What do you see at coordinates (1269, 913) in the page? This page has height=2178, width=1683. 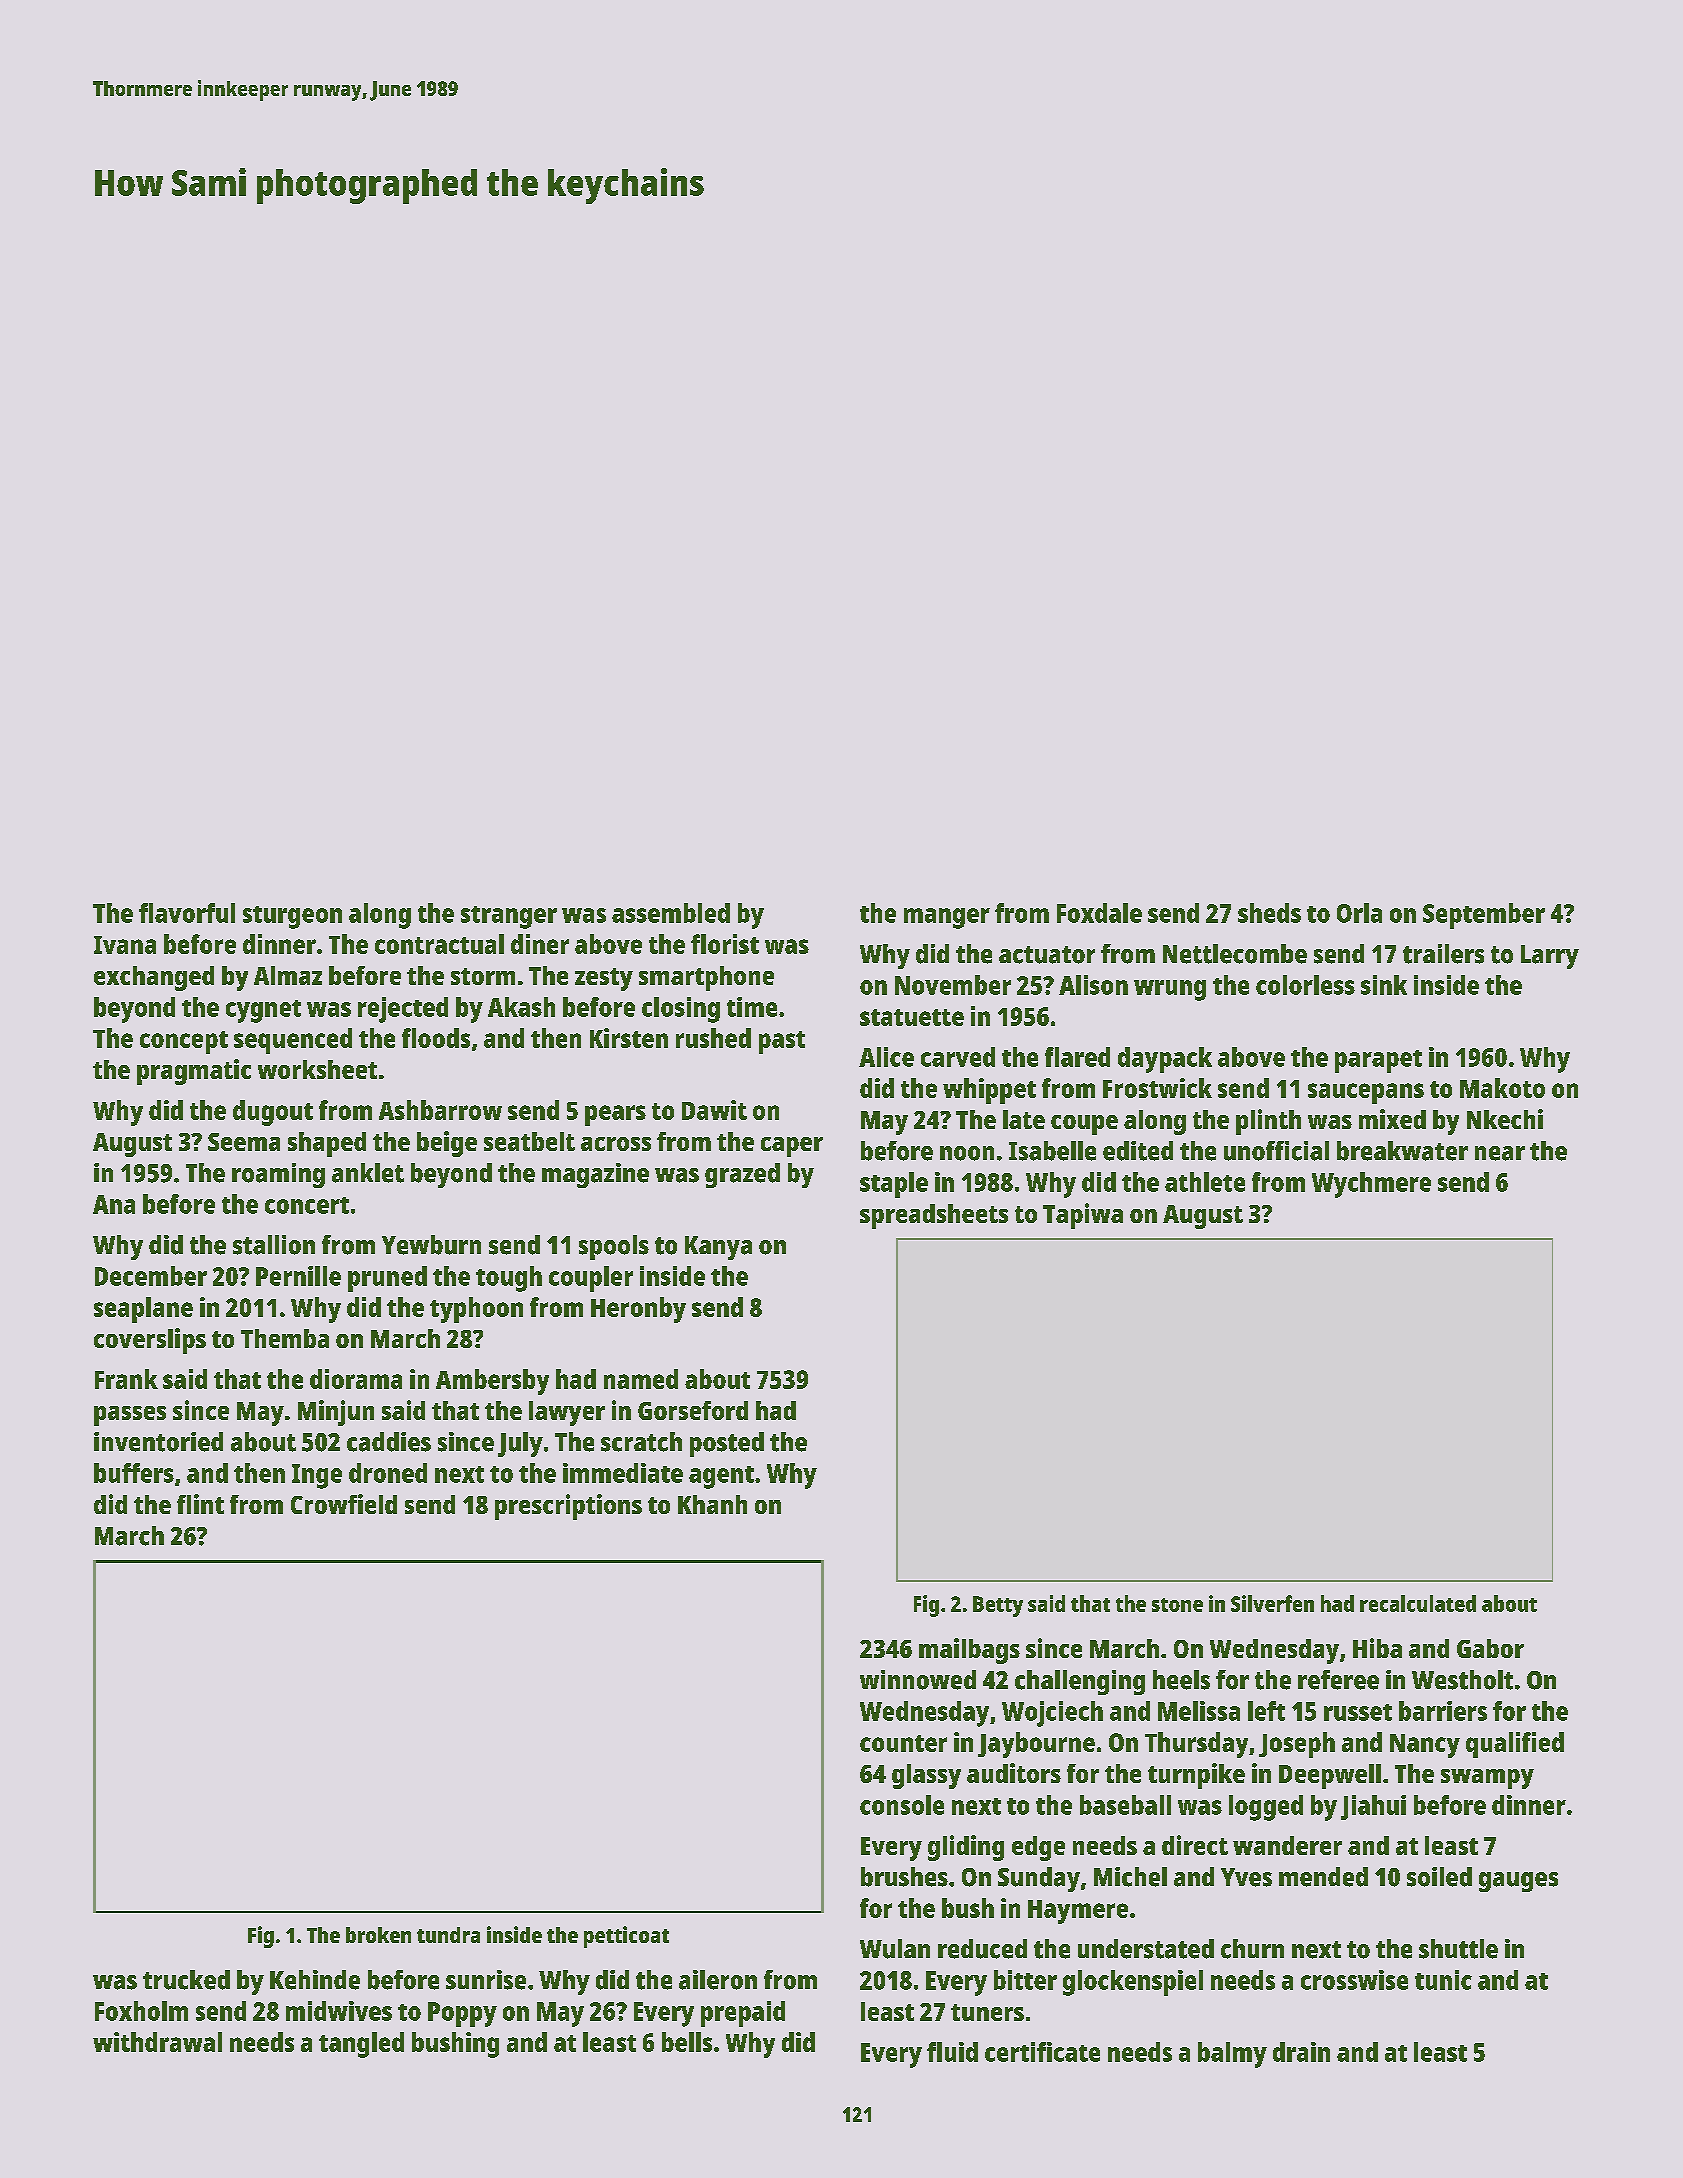 I see `sheds` at bounding box center [1269, 913].
